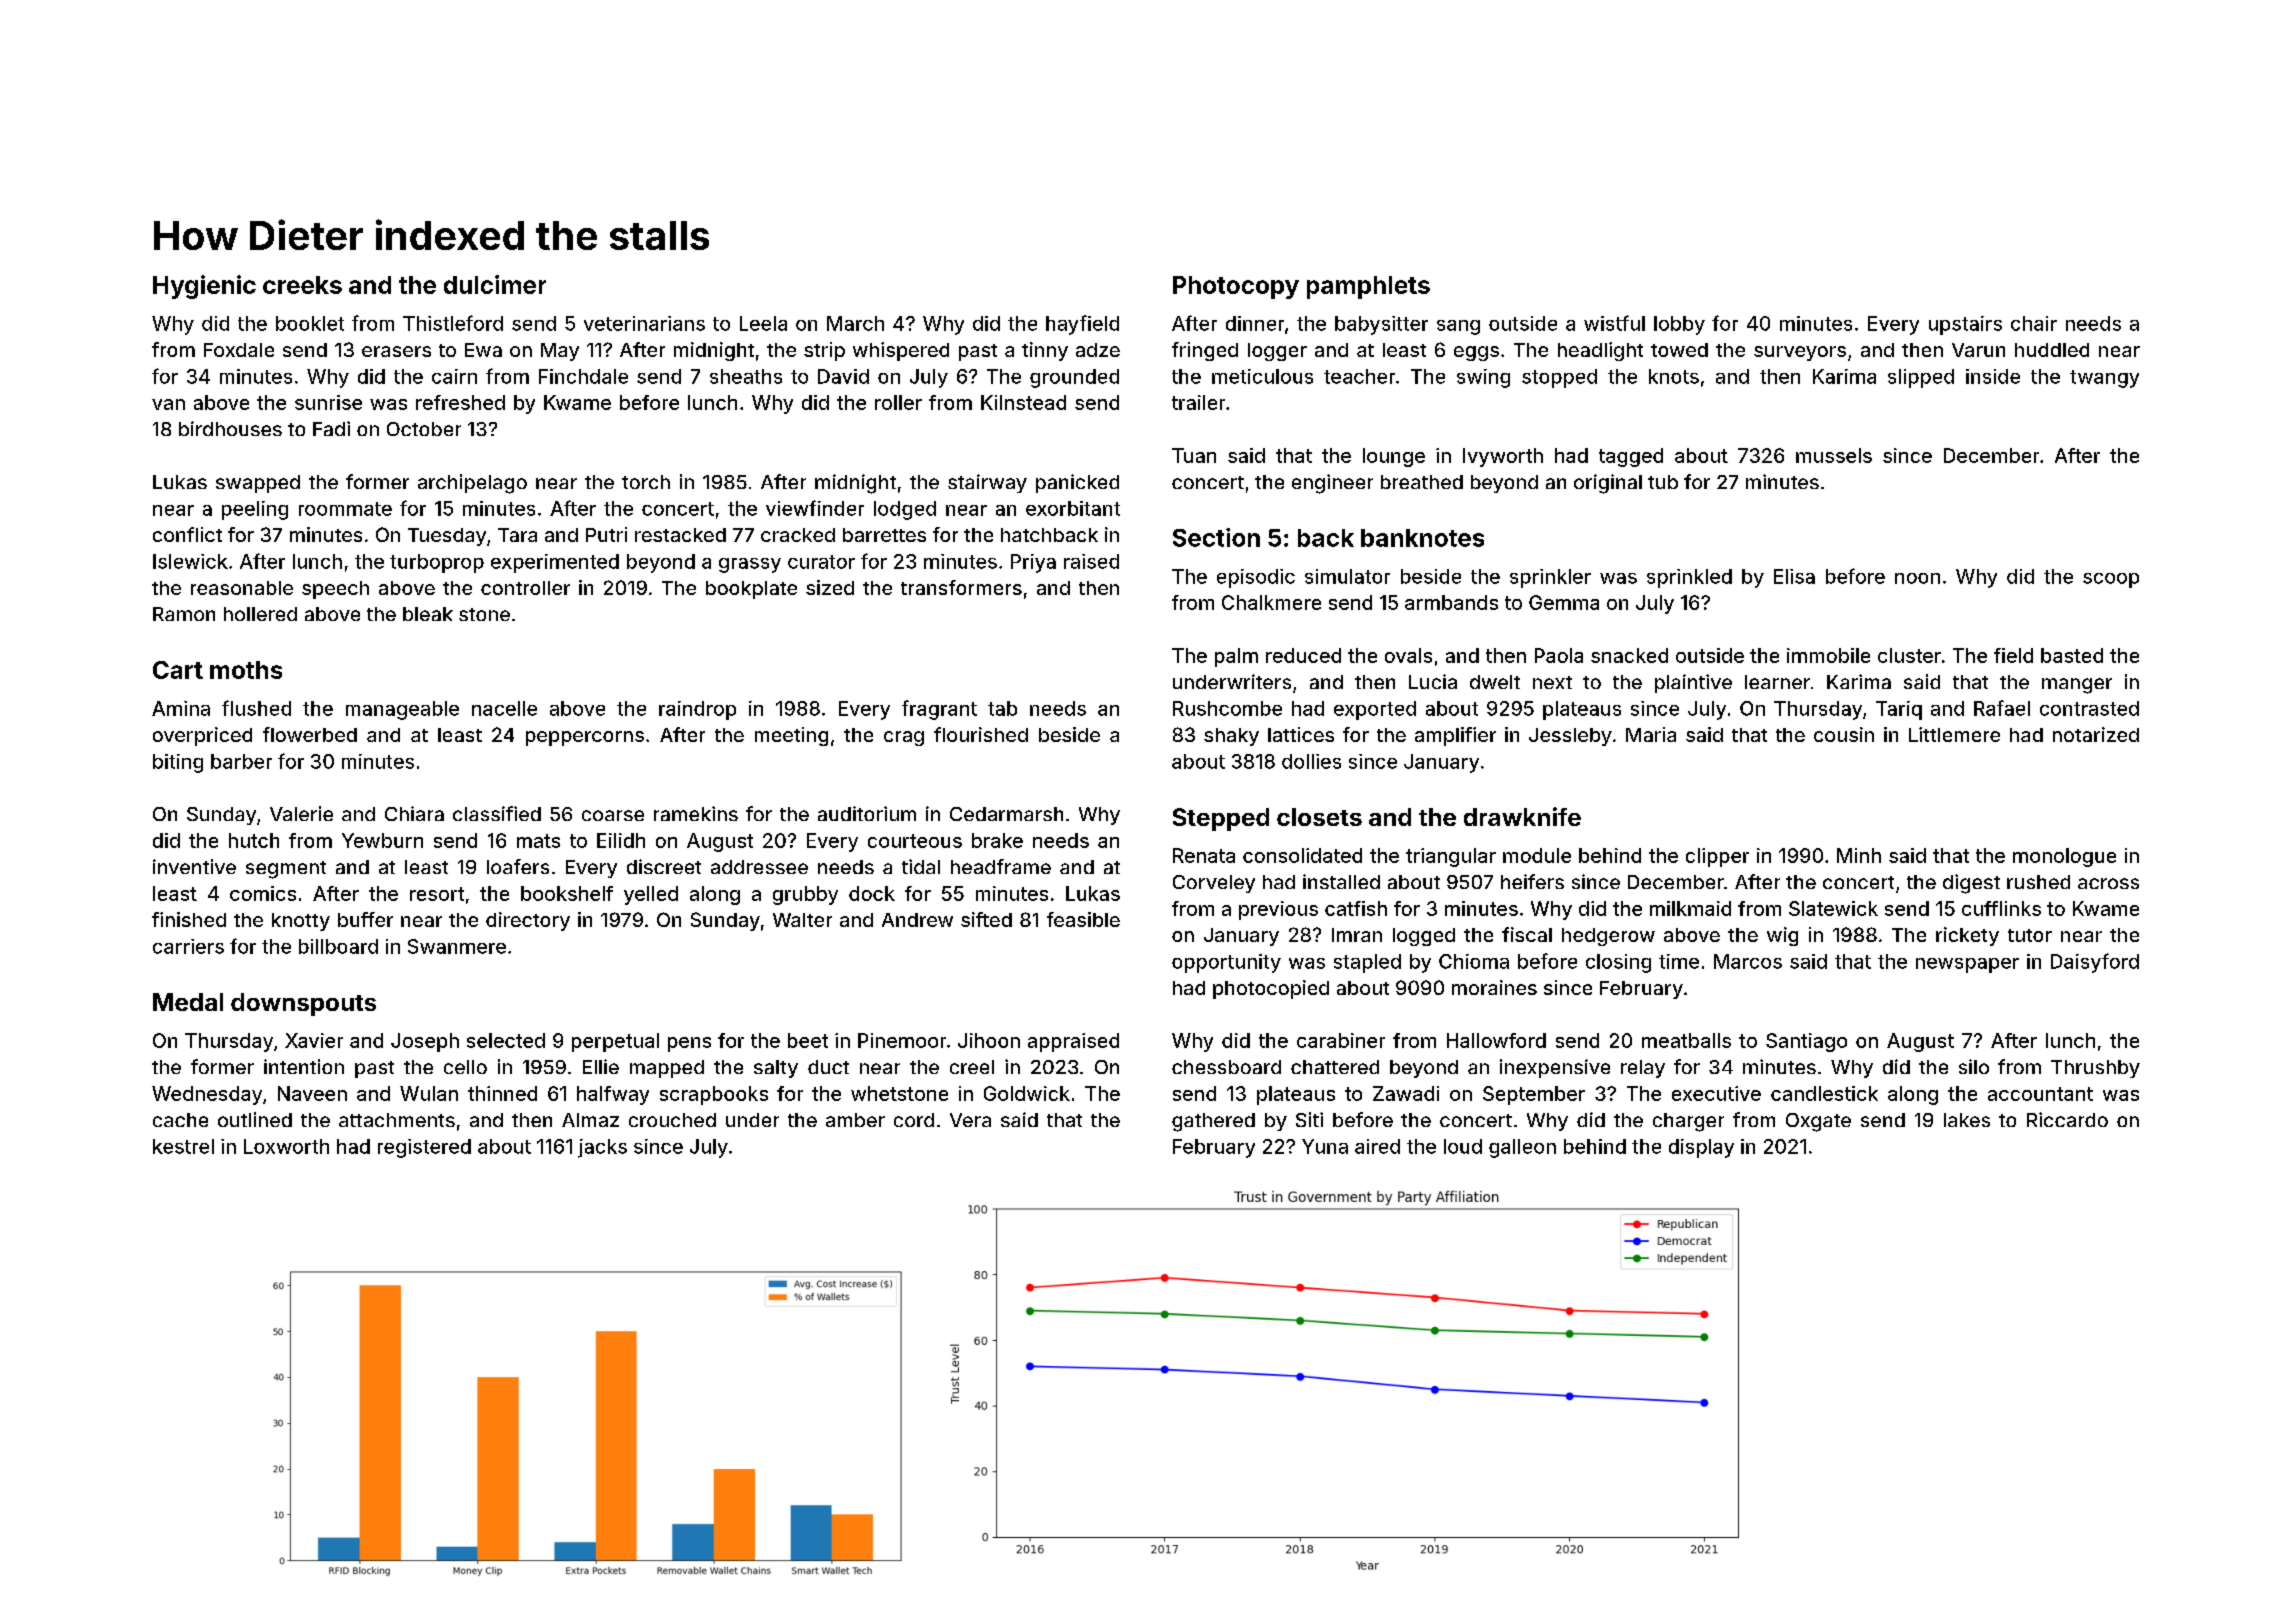 This screenshot has height=1620, width=2292. I want to click on scoop, so click(2111, 580).
